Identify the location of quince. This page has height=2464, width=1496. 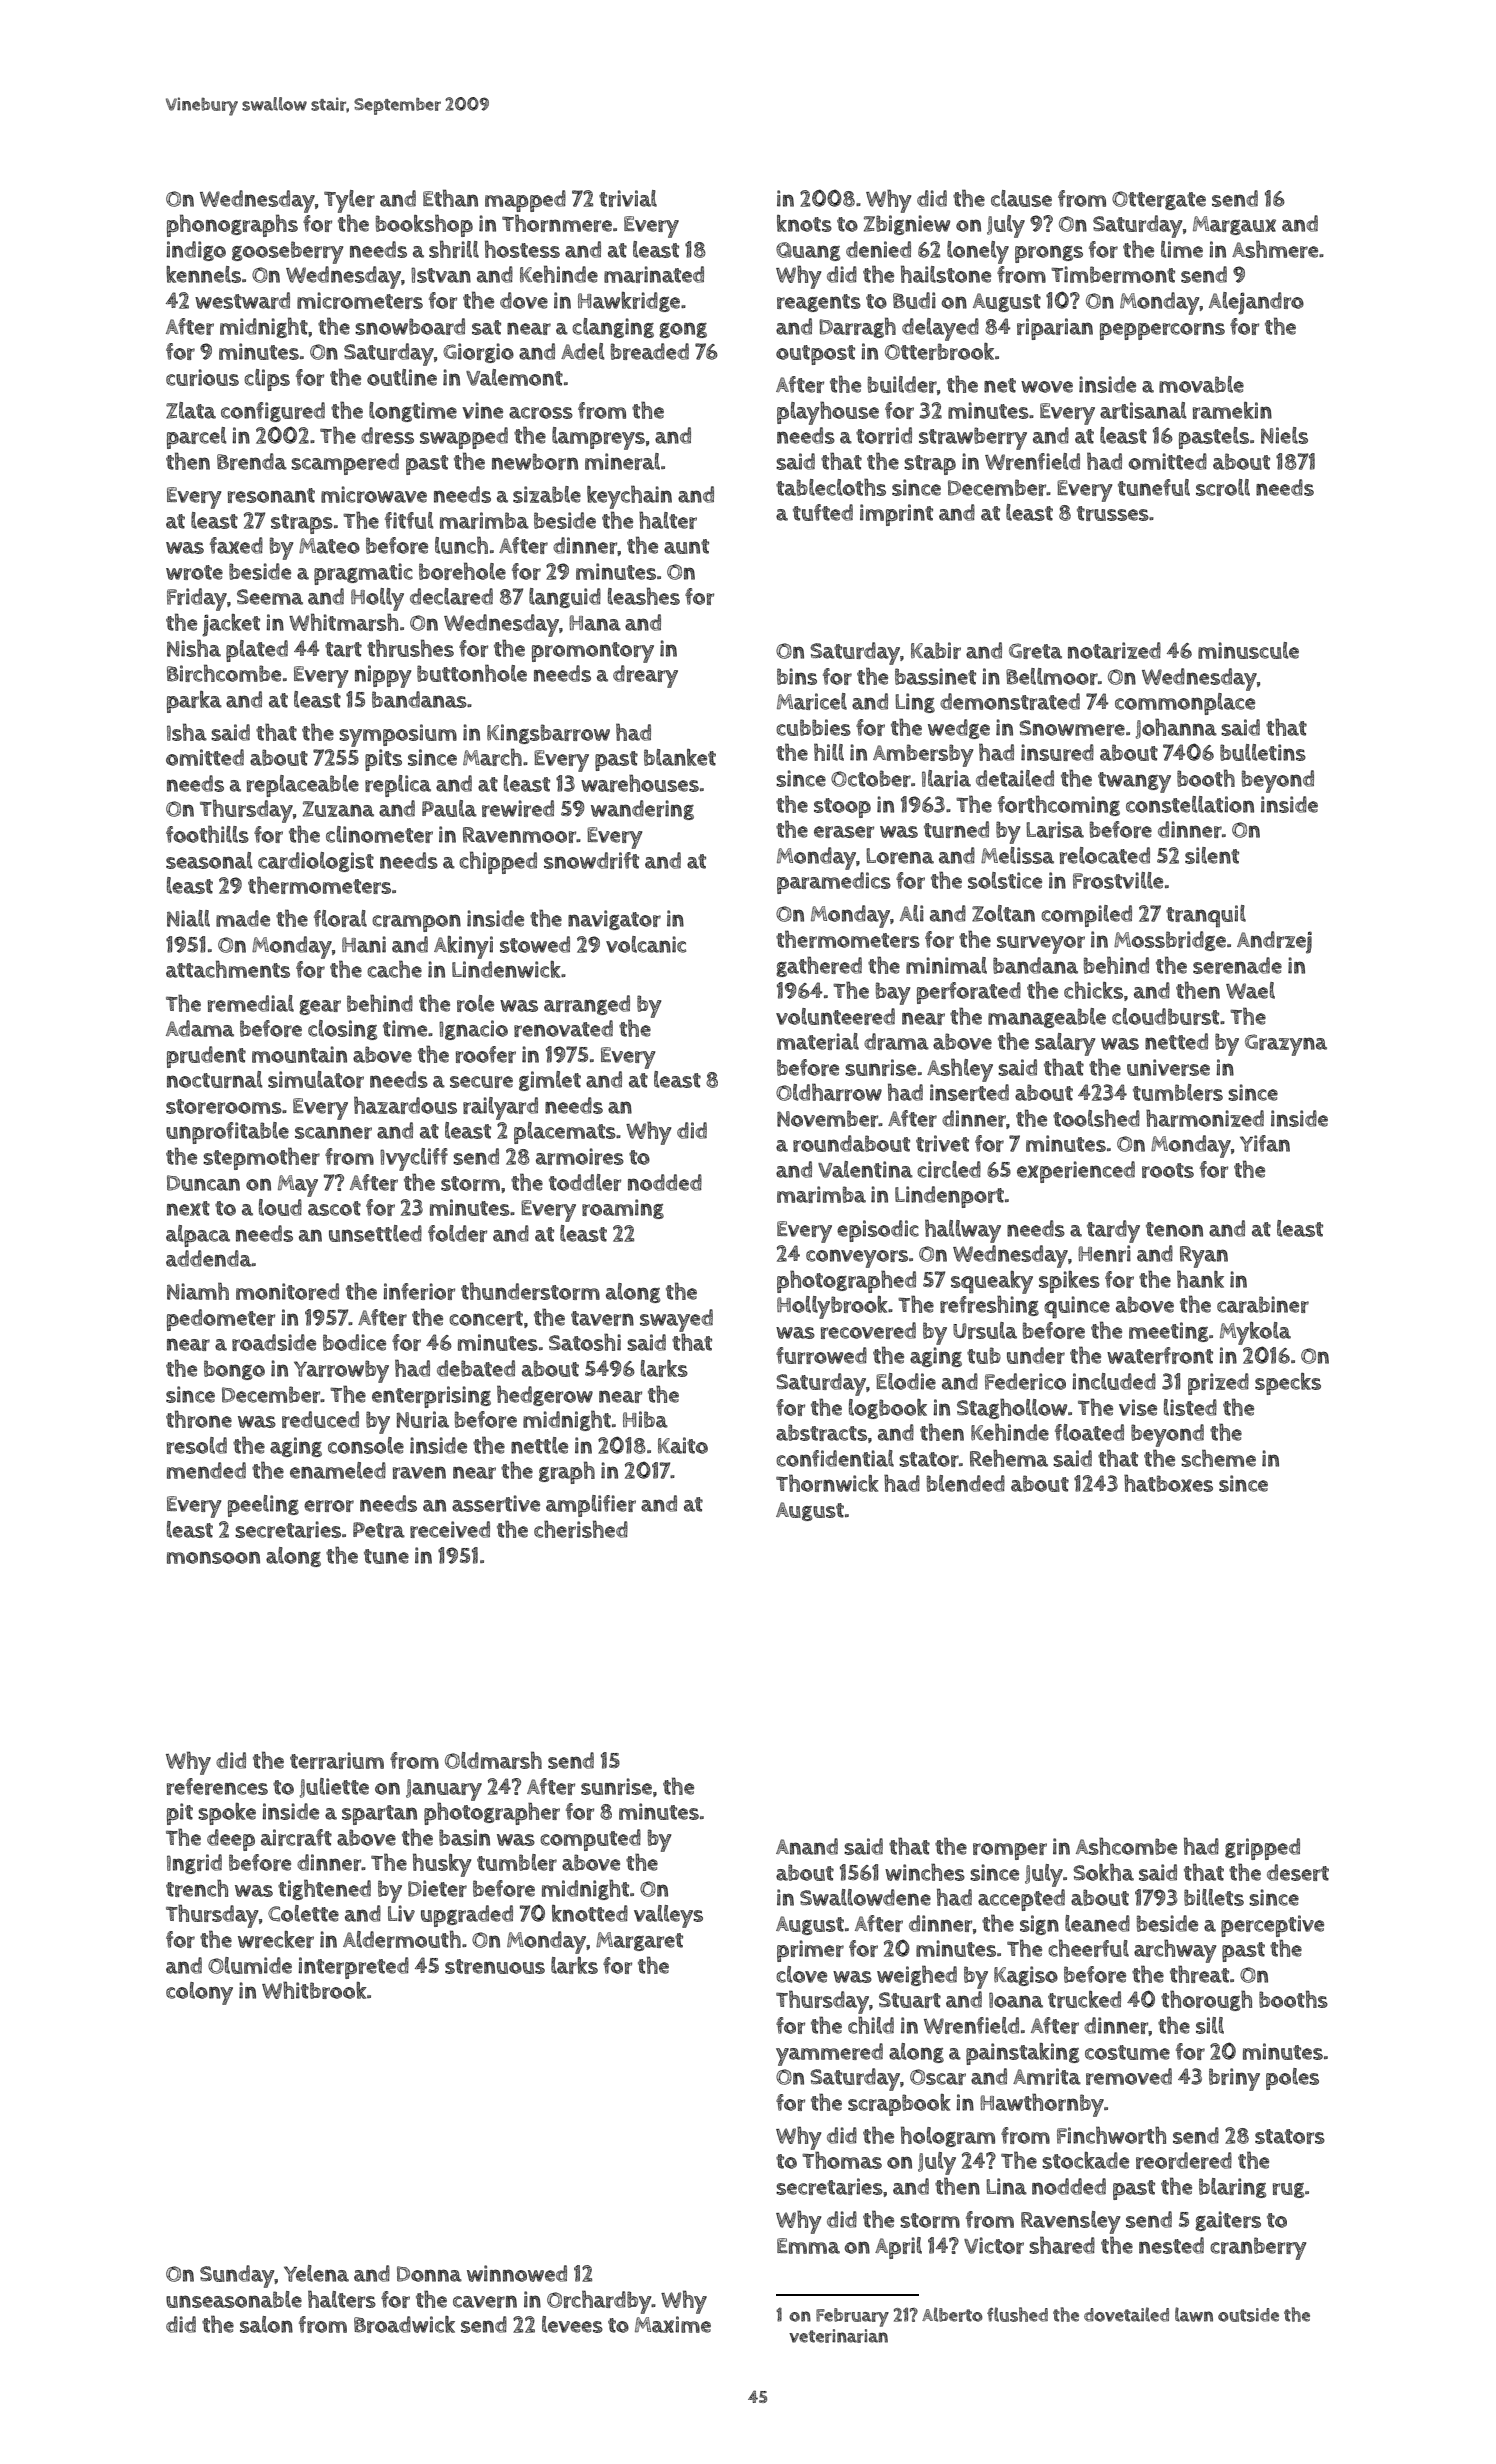
(1077, 1307).
